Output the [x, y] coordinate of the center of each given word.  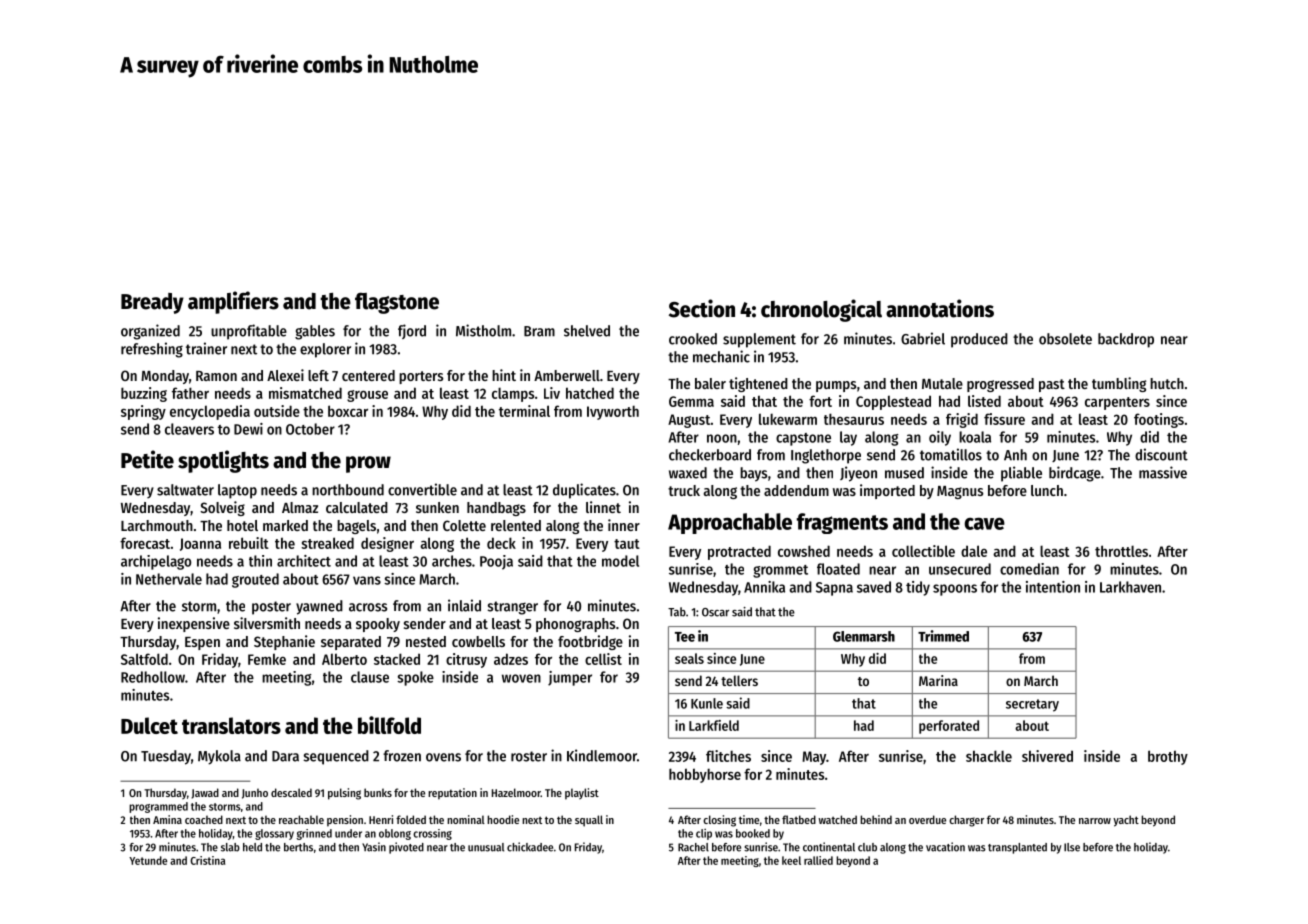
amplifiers [233, 302]
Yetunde [148, 860]
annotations [940, 308]
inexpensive [194, 624]
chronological [821, 310]
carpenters [1117, 403]
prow [368, 464]
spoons [955, 590]
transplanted [1017, 848]
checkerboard [710, 455]
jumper [570, 678]
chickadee [530, 847]
